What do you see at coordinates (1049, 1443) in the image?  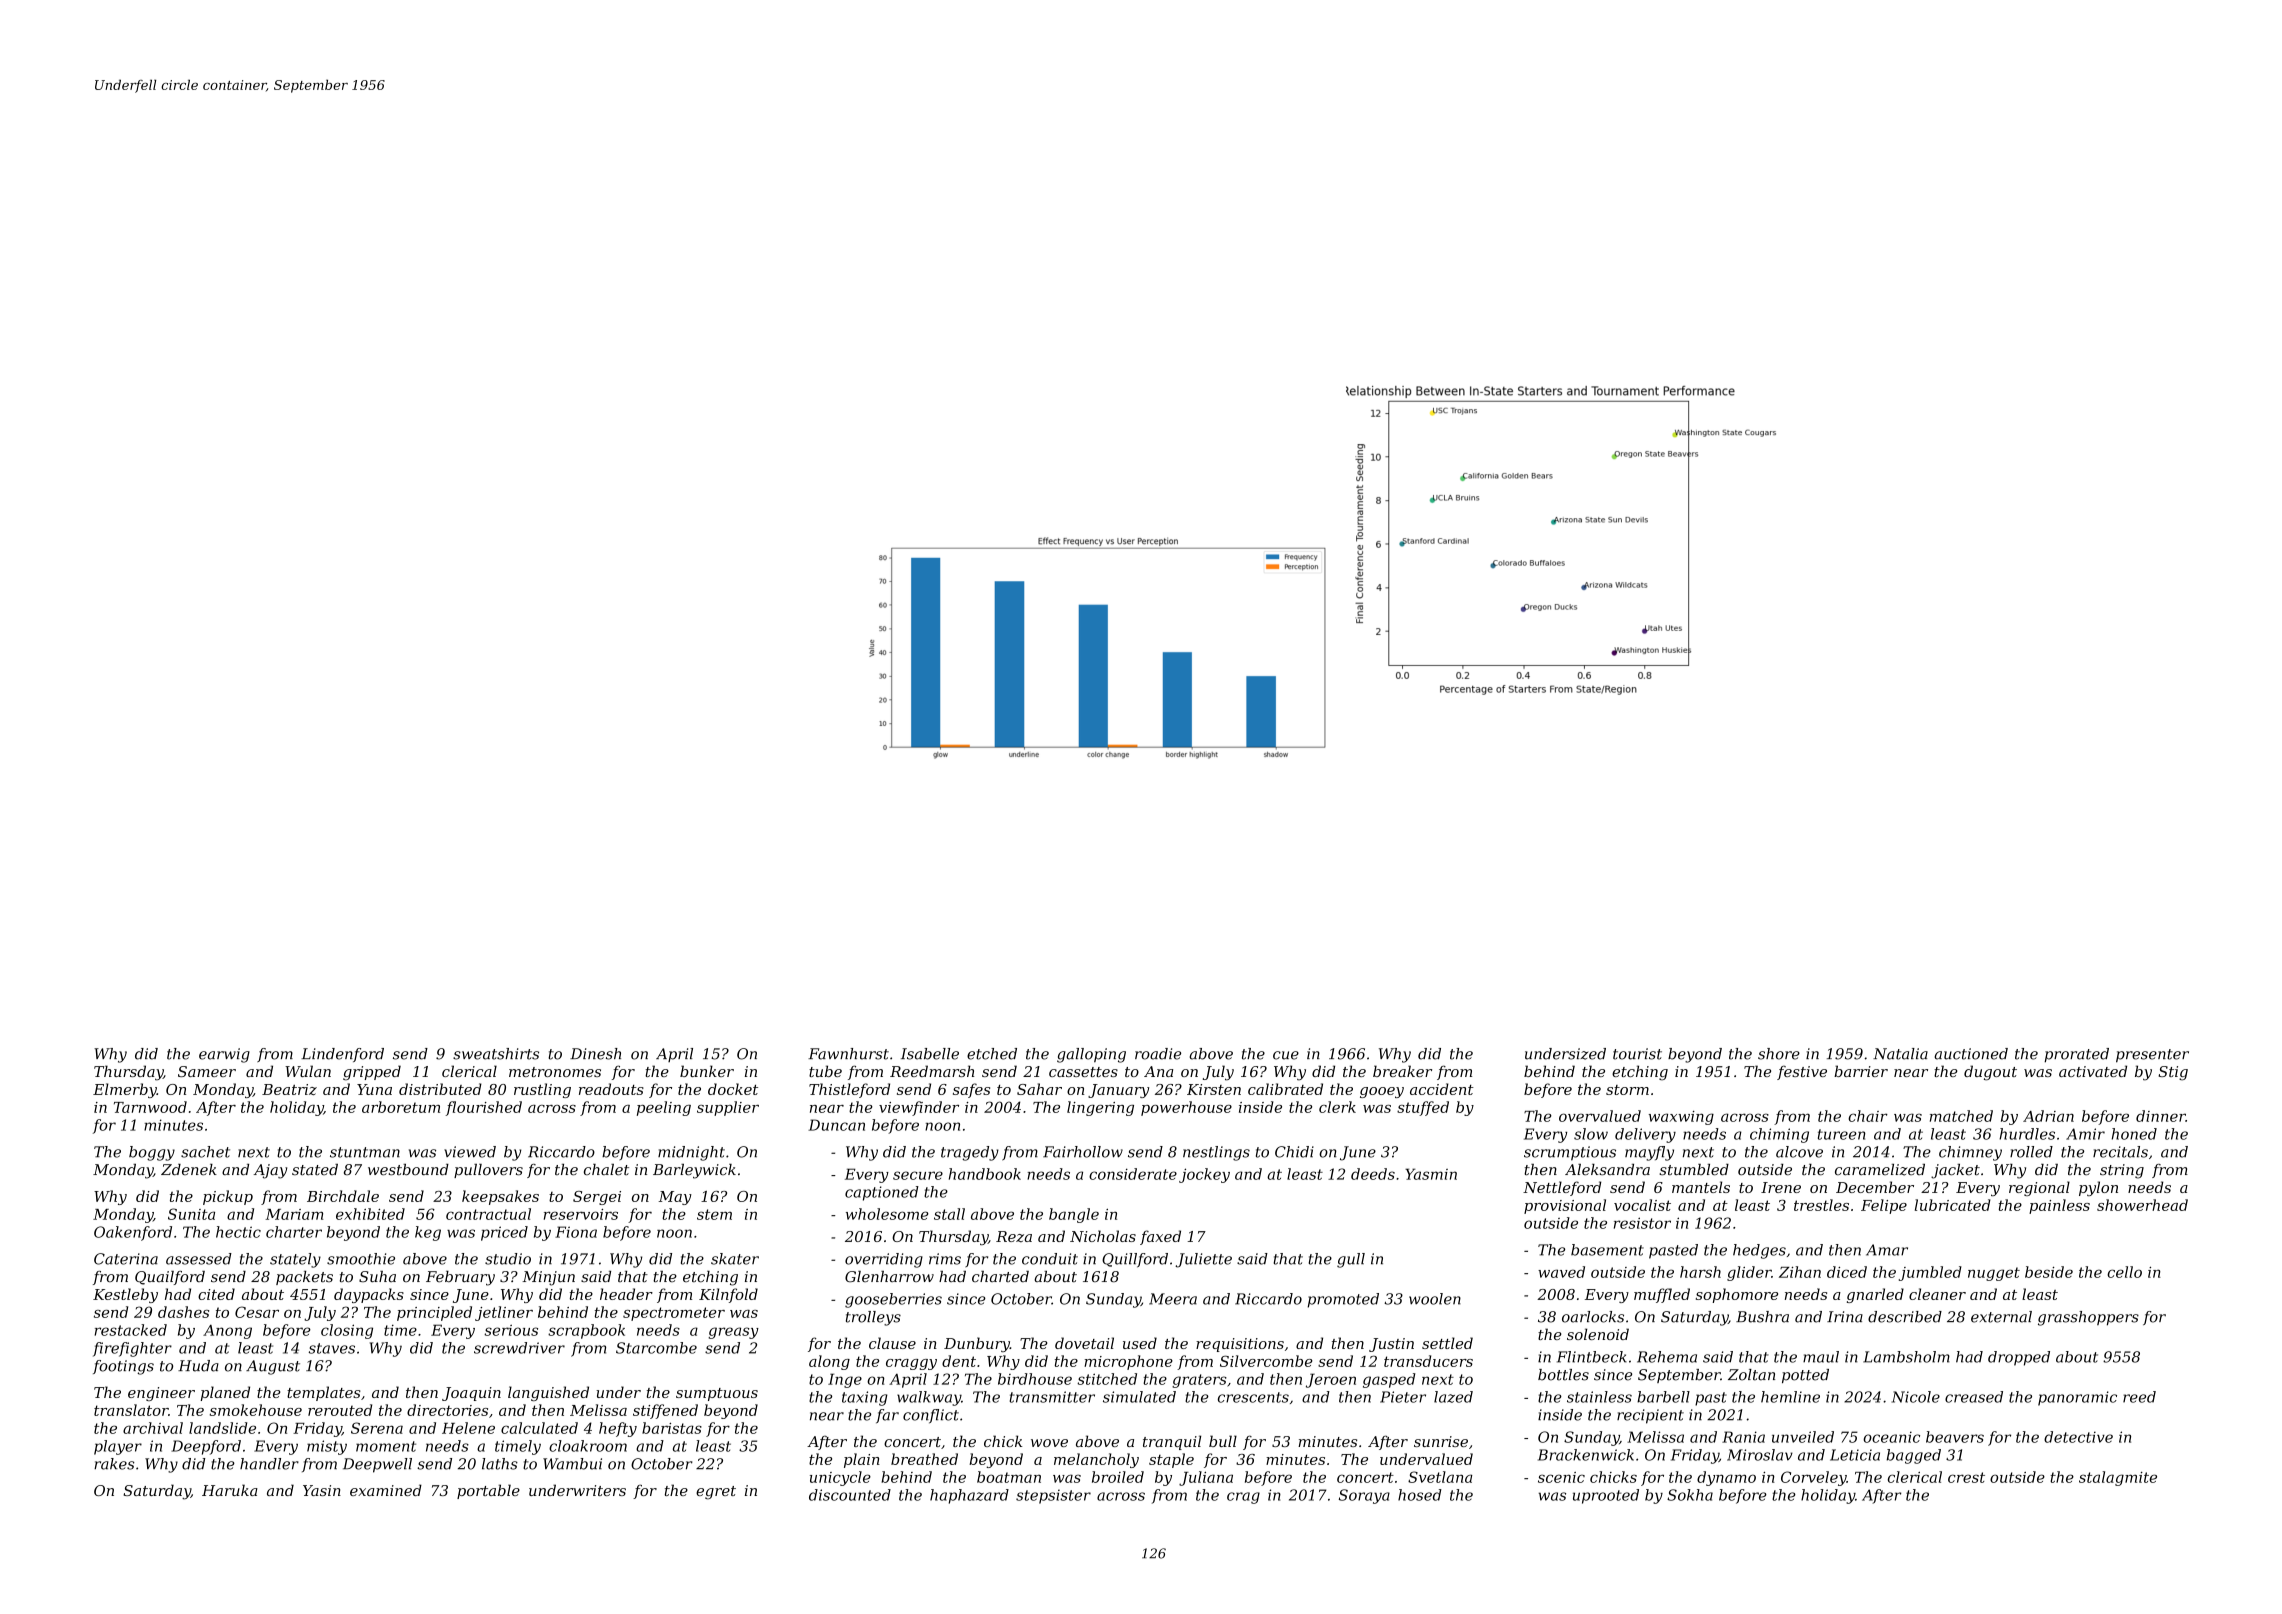 I see `wove` at bounding box center [1049, 1443].
